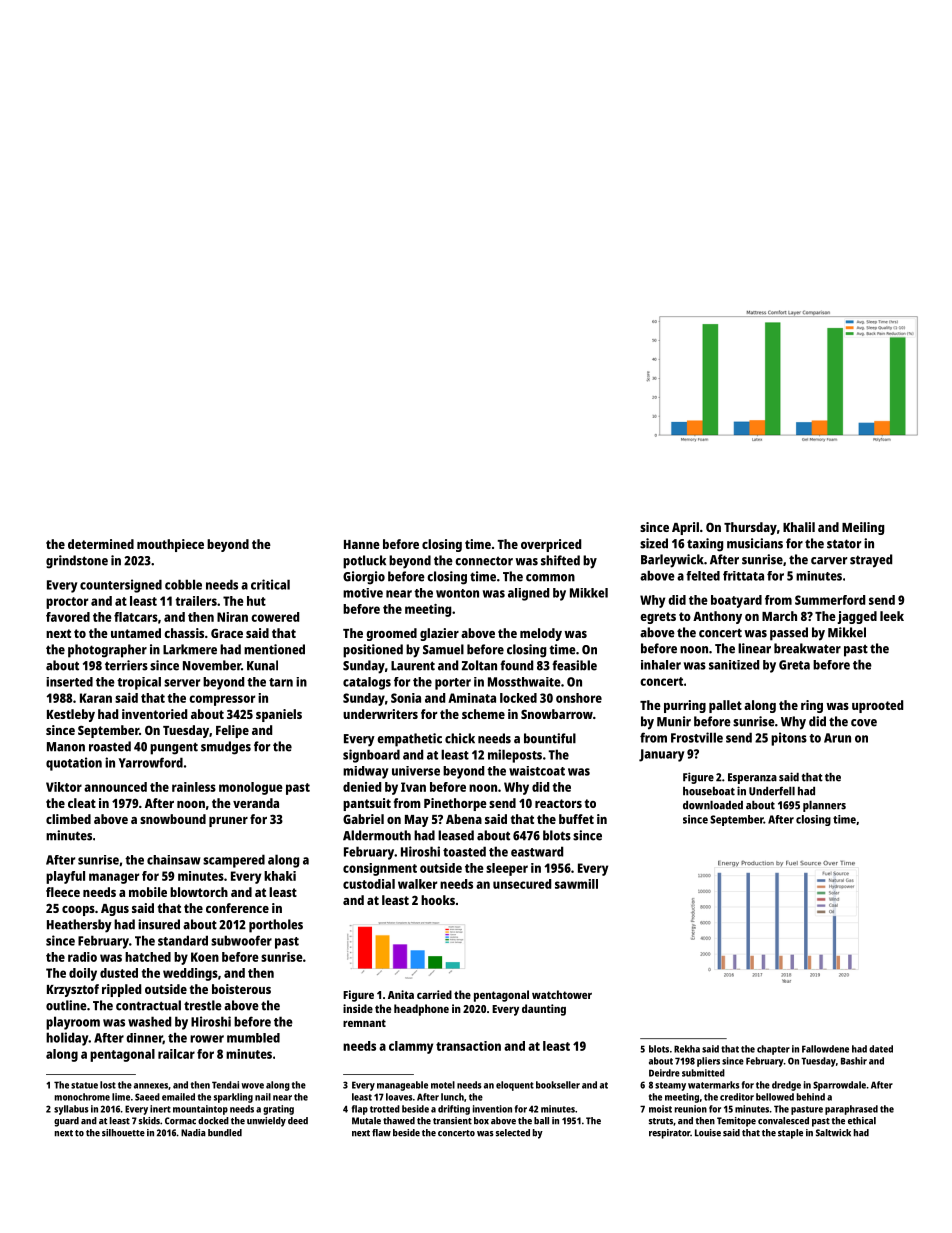 This document has width=952, height=1233. Describe the element at coordinates (82, 1097) in the document. I see `monochrome` at that location.
